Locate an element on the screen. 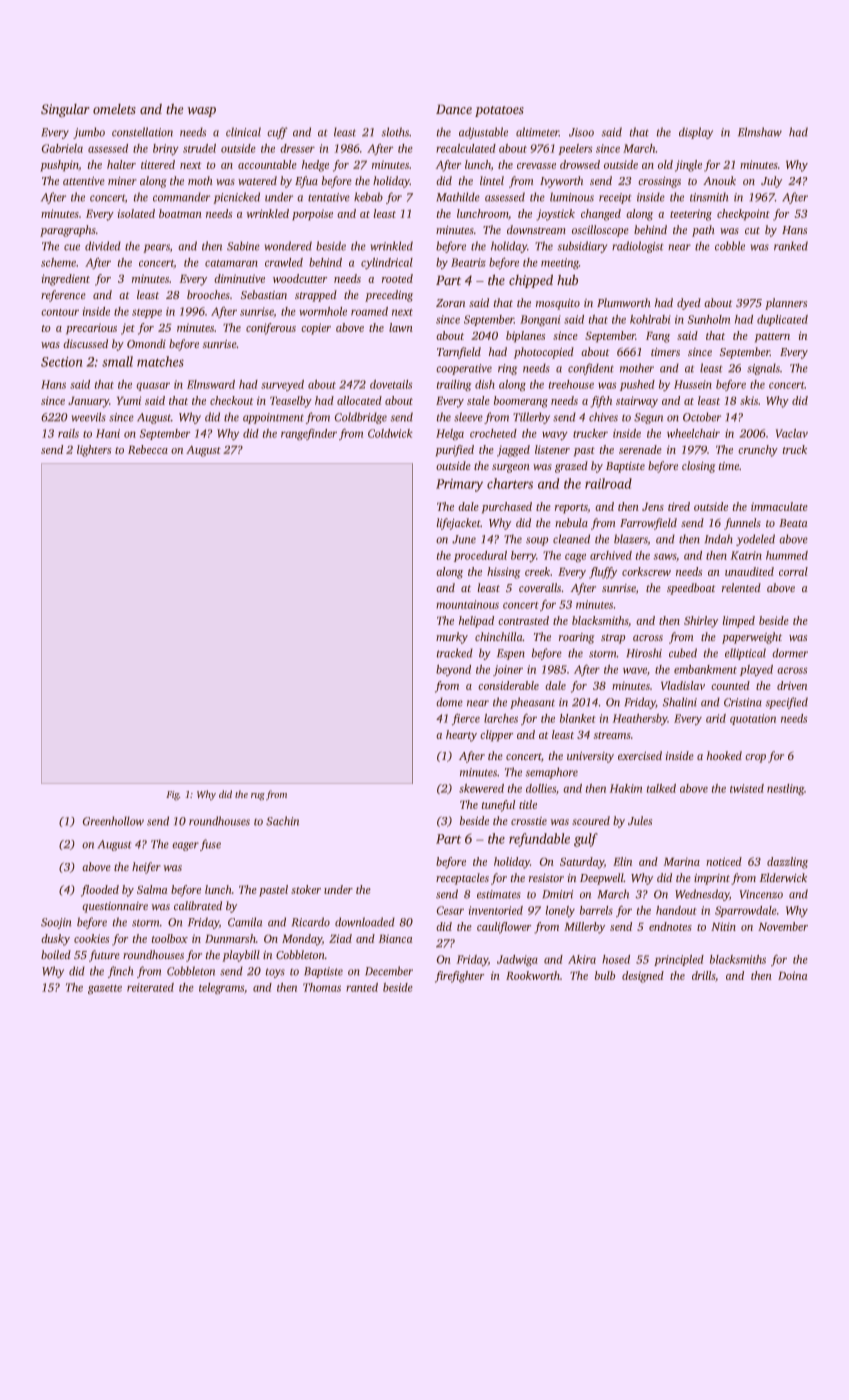  lighters is located at coordinates (94, 451).
